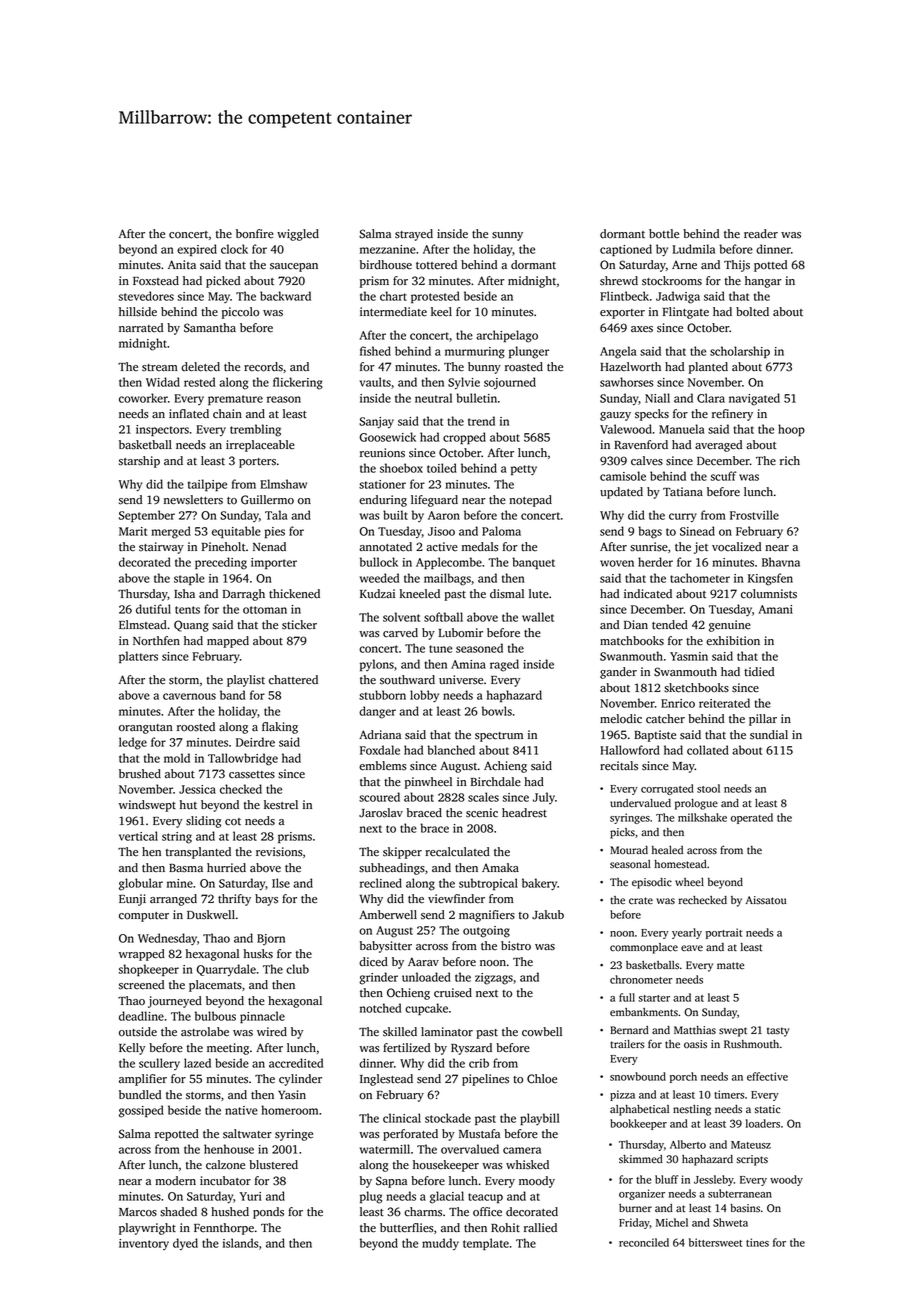 Image resolution: width=924 pixels, height=1308 pixels. I want to click on starship, so click(139, 462).
